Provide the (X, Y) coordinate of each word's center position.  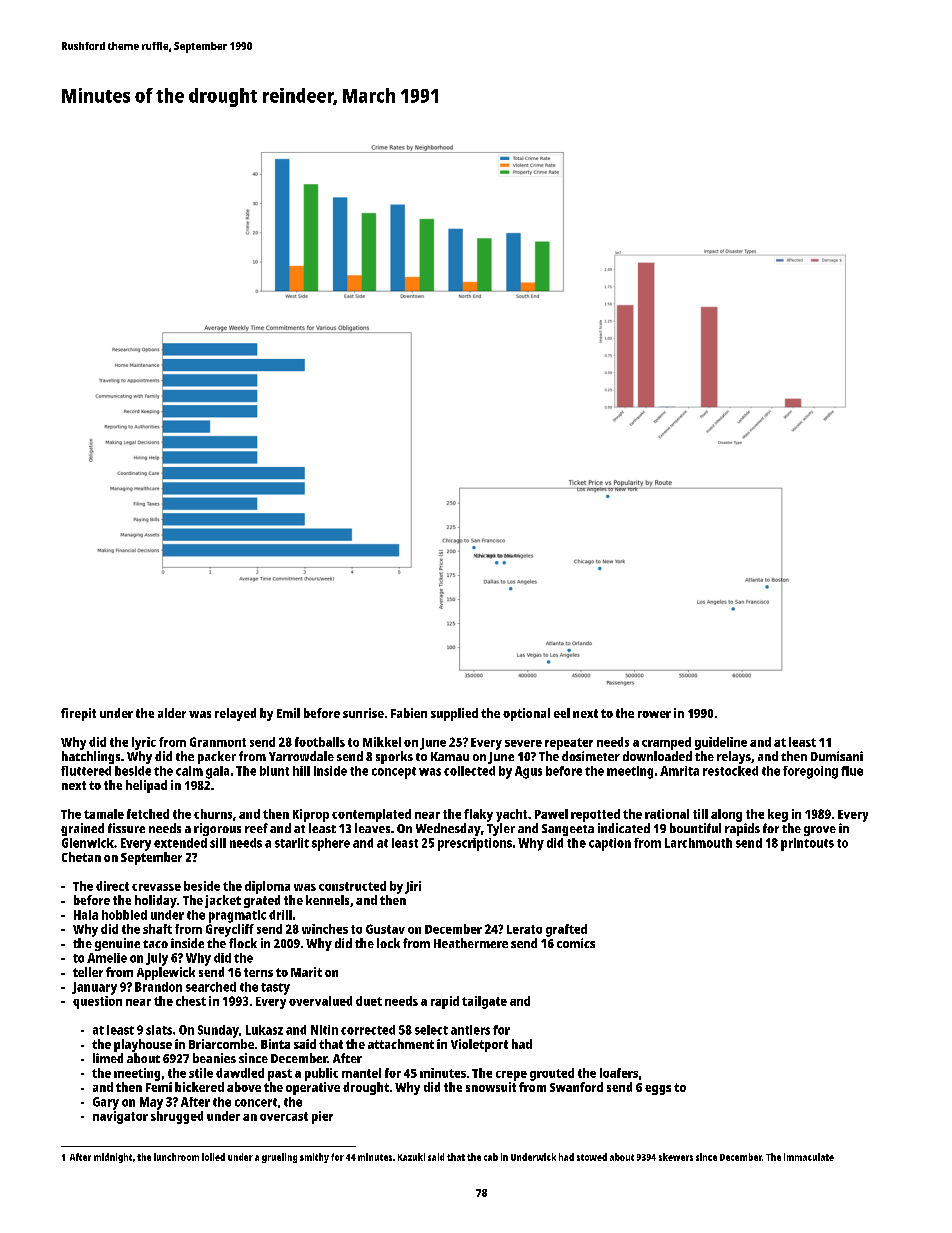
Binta (275, 1044)
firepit (78, 714)
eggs (658, 1090)
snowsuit (491, 1087)
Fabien (409, 713)
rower (654, 714)
